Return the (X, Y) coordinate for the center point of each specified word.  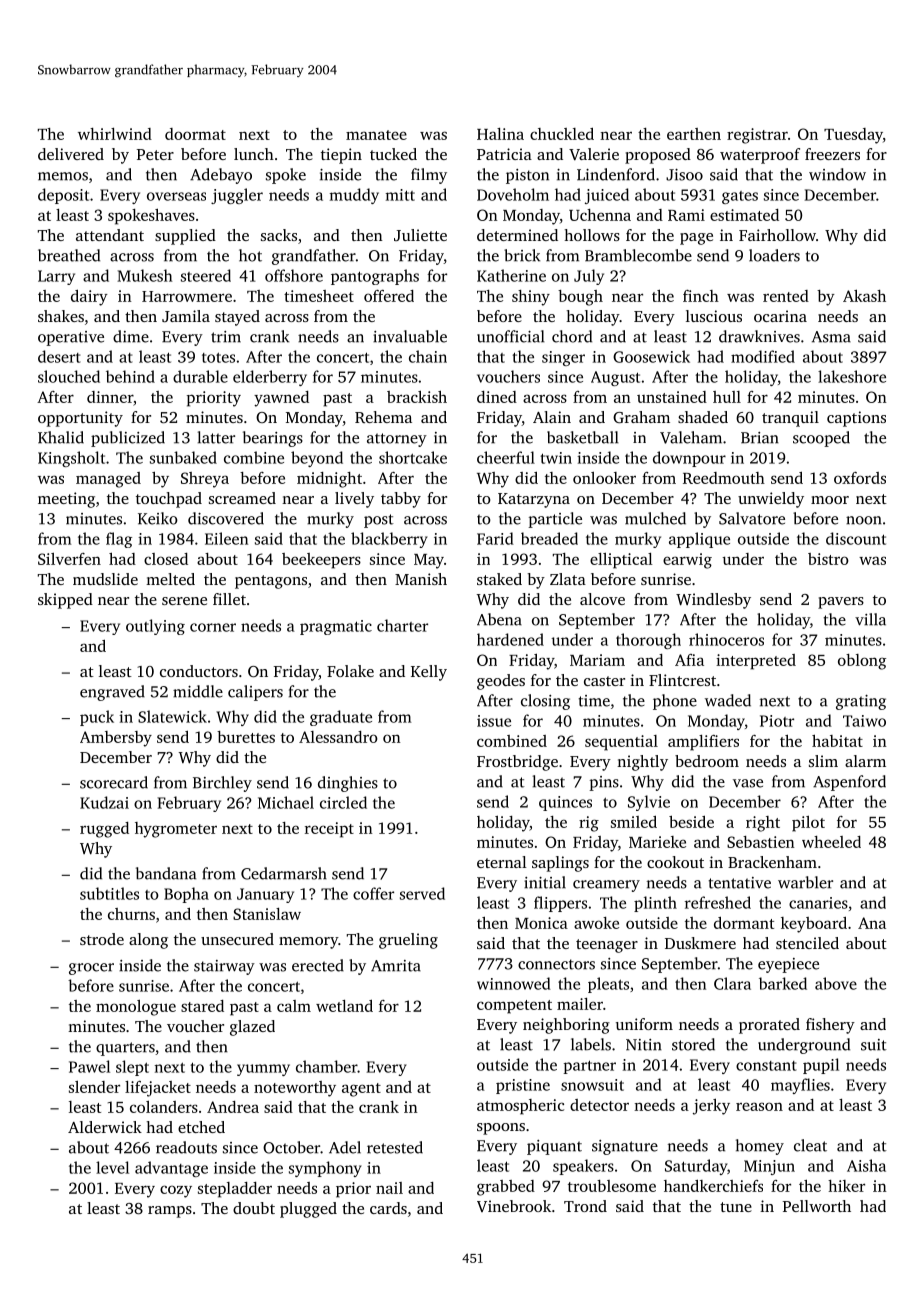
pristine (523, 1086)
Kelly (429, 673)
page (696, 239)
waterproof (760, 156)
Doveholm (513, 194)
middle (198, 691)
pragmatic (336, 627)
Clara (732, 983)
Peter (155, 154)
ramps (170, 1212)
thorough (648, 641)
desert (59, 356)
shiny (531, 298)
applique (699, 540)
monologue (136, 1008)
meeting (66, 500)
